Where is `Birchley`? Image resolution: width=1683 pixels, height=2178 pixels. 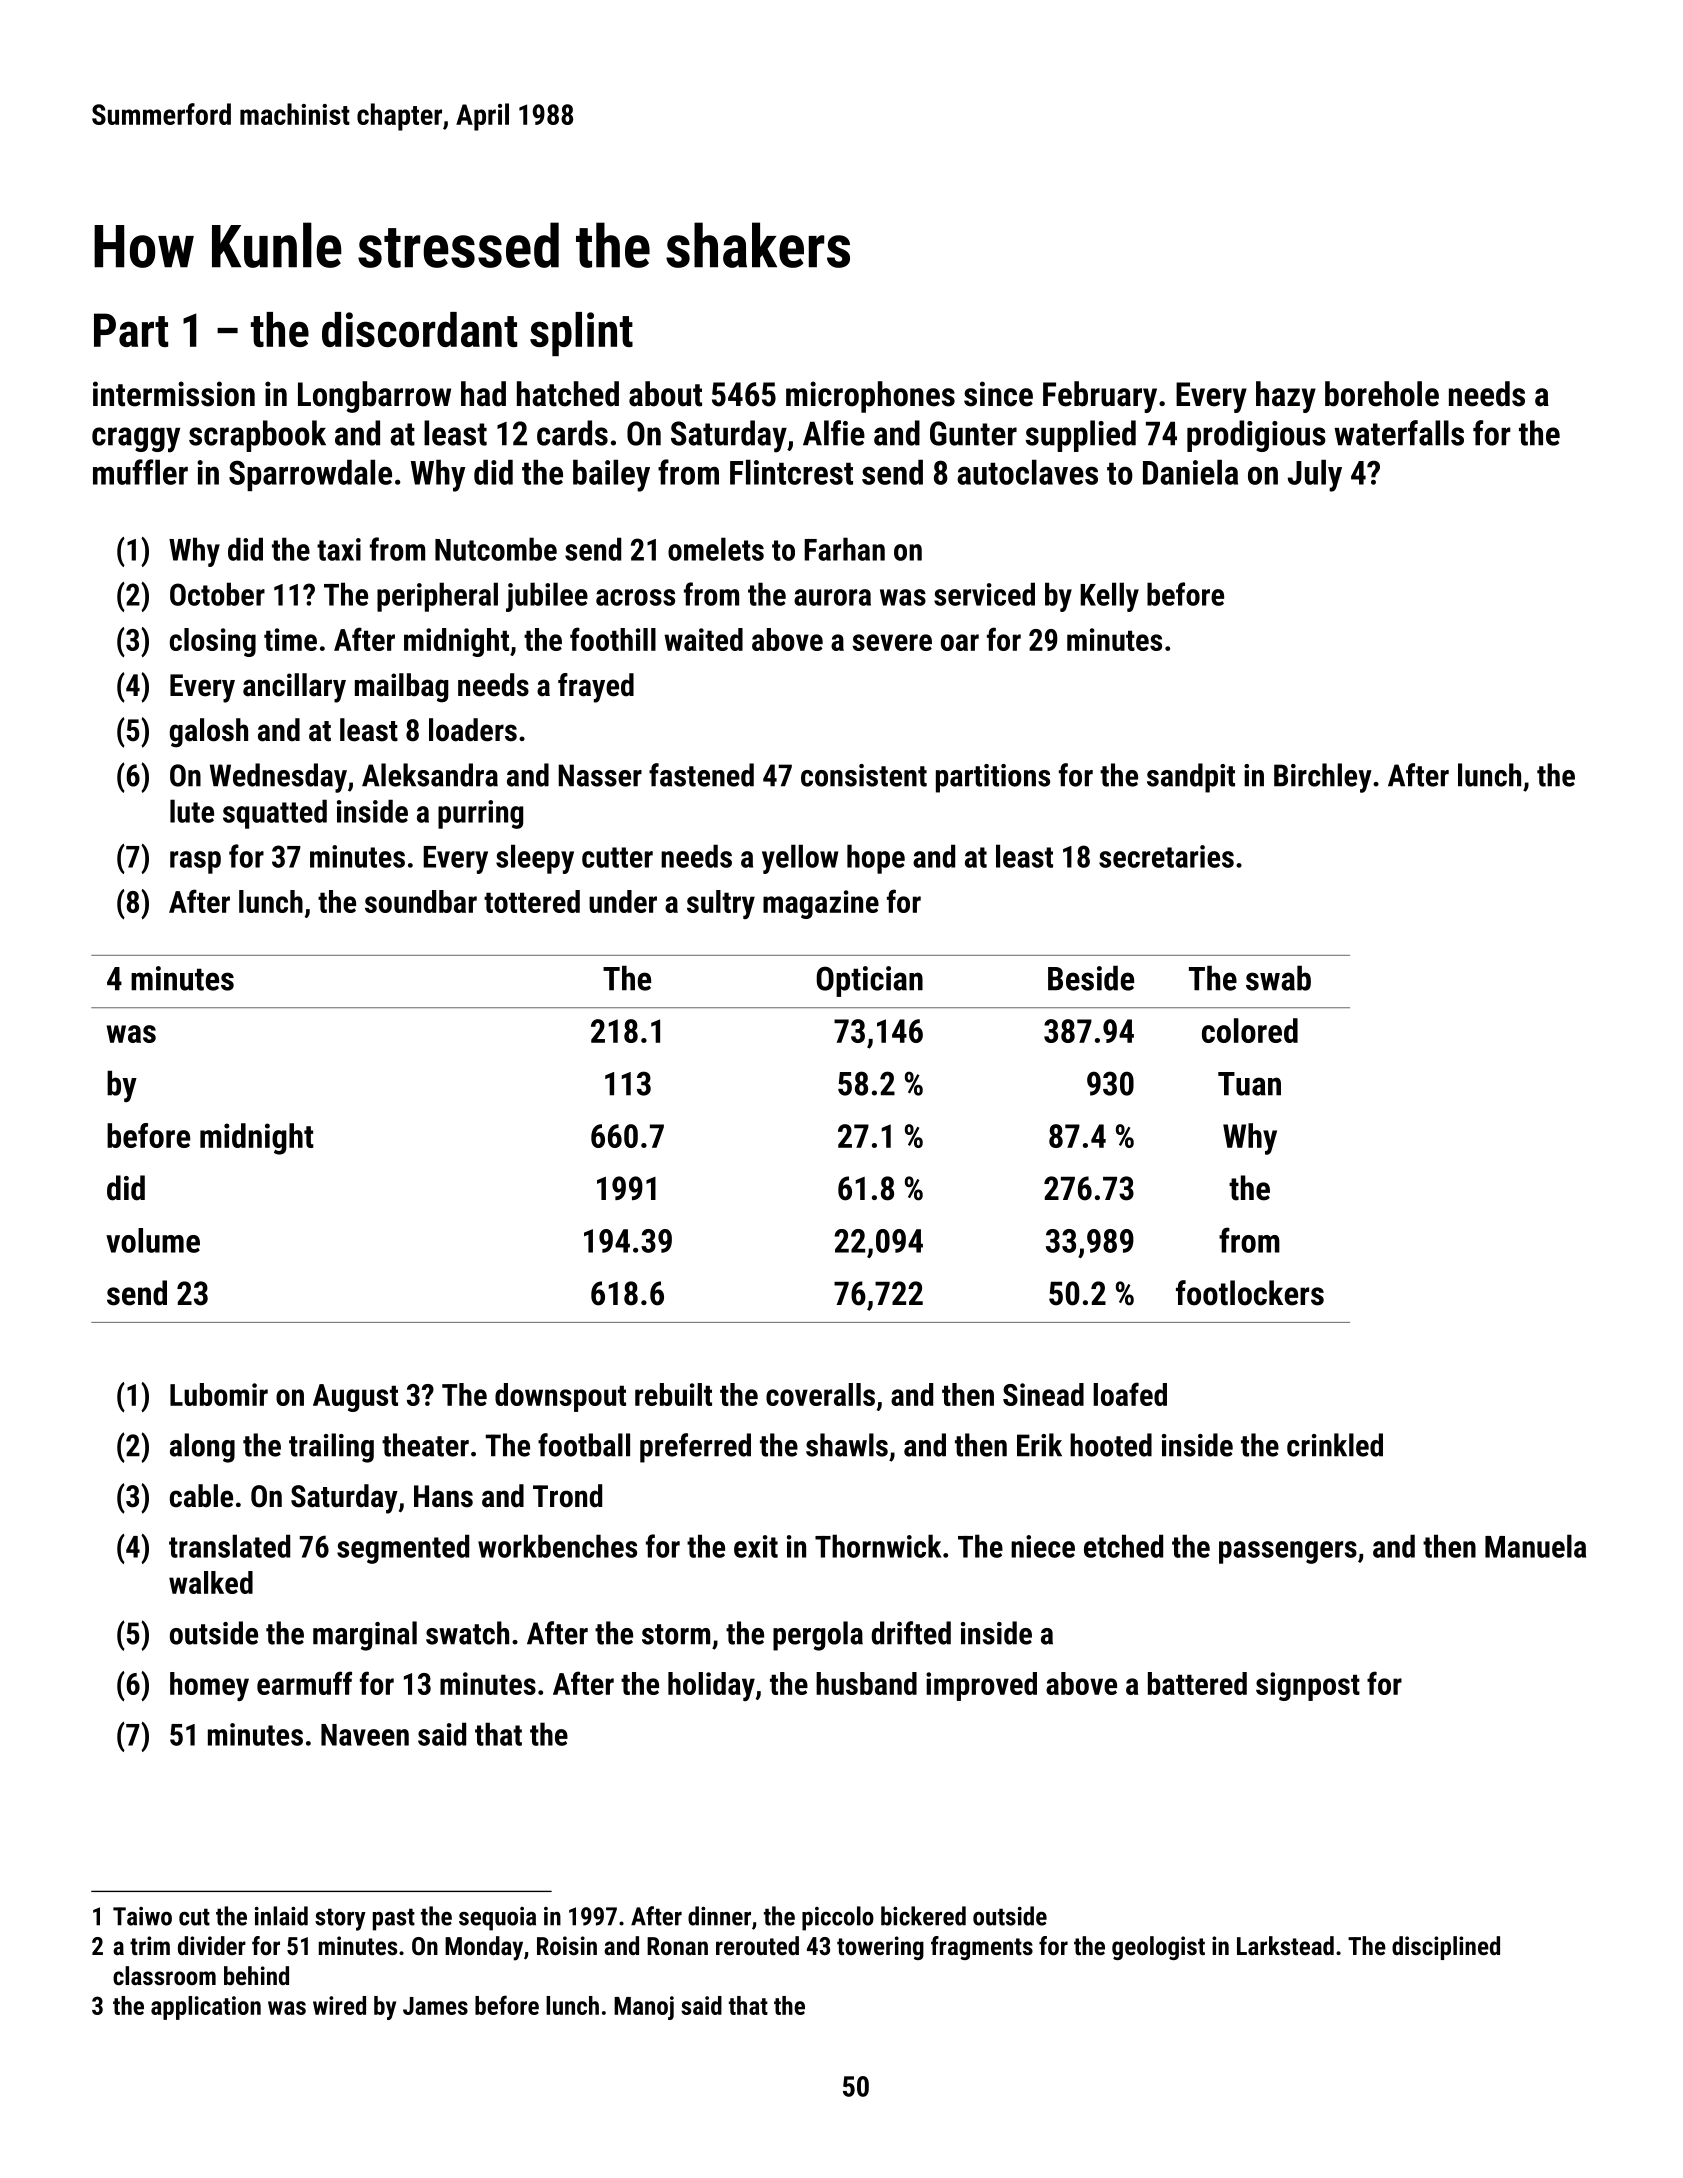
Birchley is located at coordinates (1323, 778).
